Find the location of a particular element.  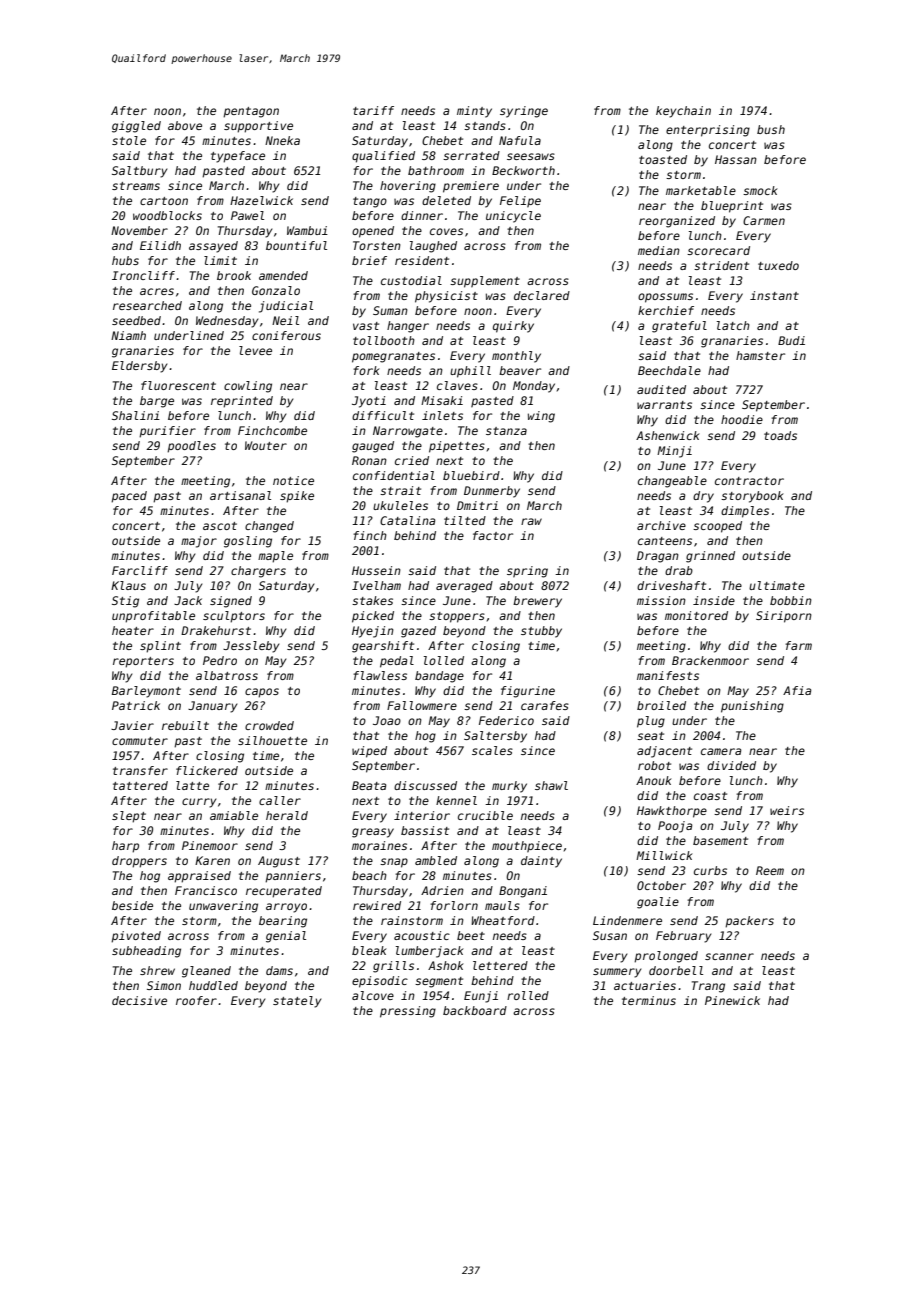

Klaus is located at coordinates (128, 585).
